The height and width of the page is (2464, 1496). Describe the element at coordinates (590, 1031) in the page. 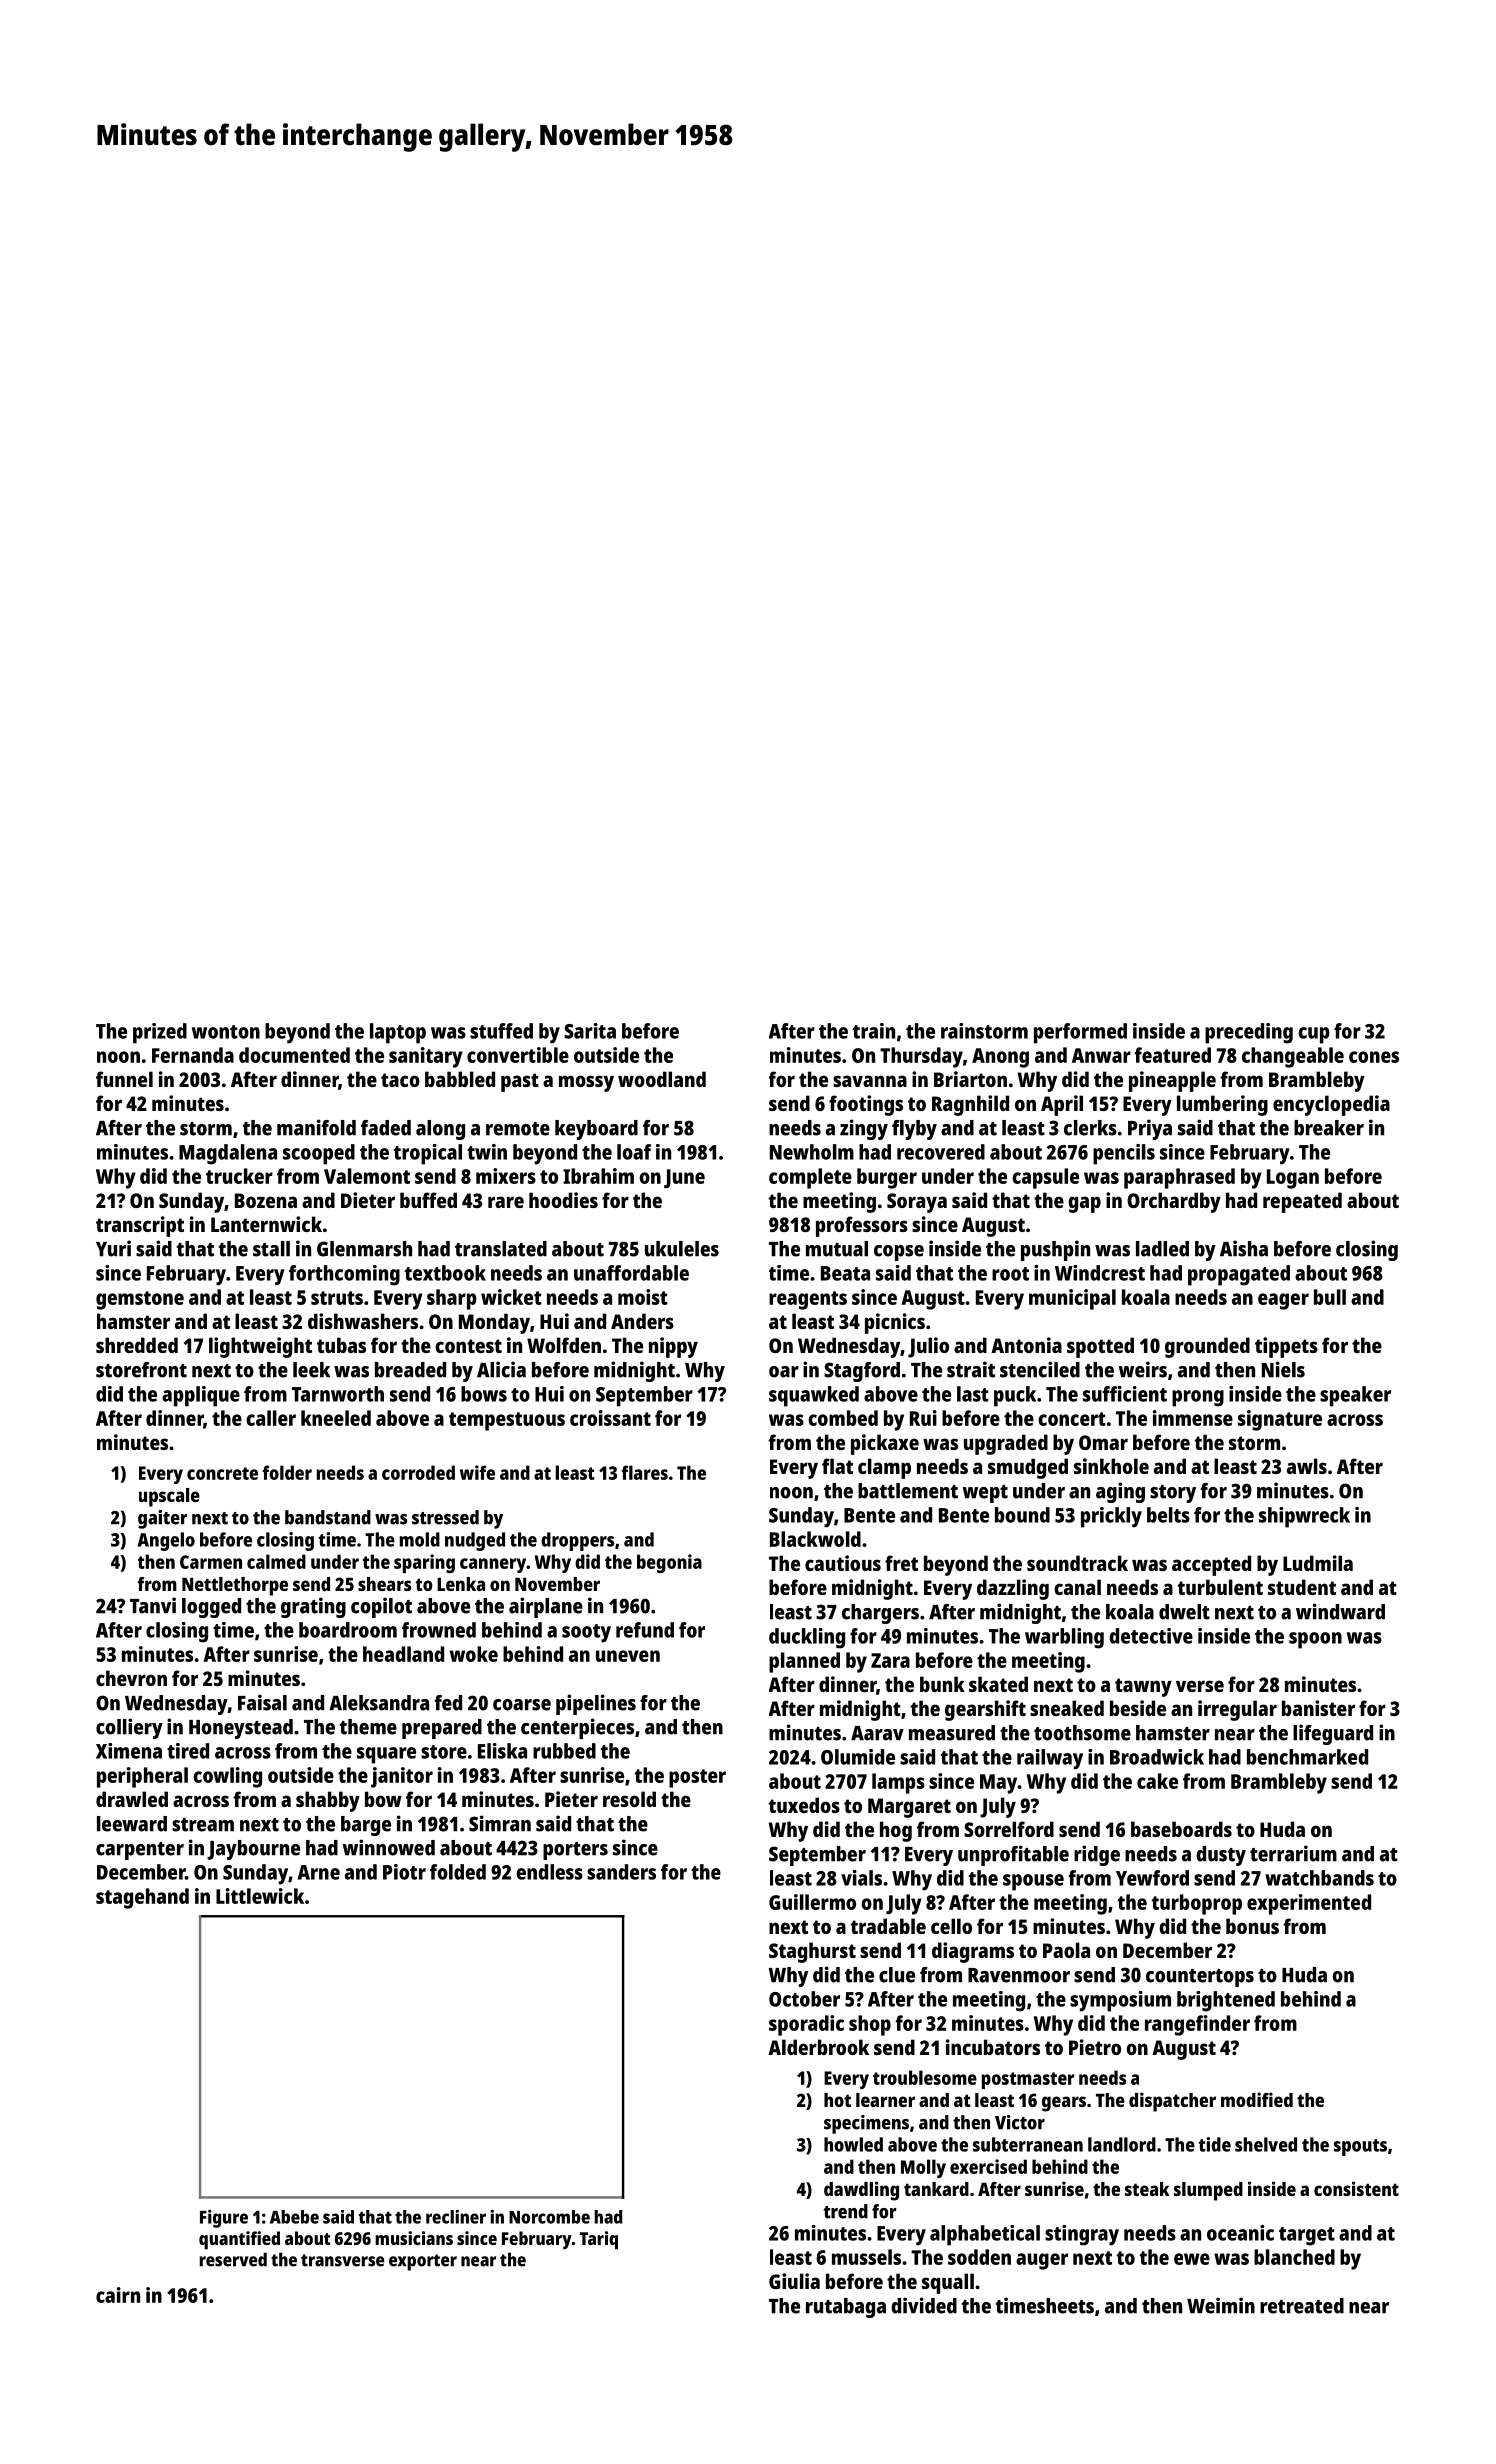

I see `Sarita` at that location.
